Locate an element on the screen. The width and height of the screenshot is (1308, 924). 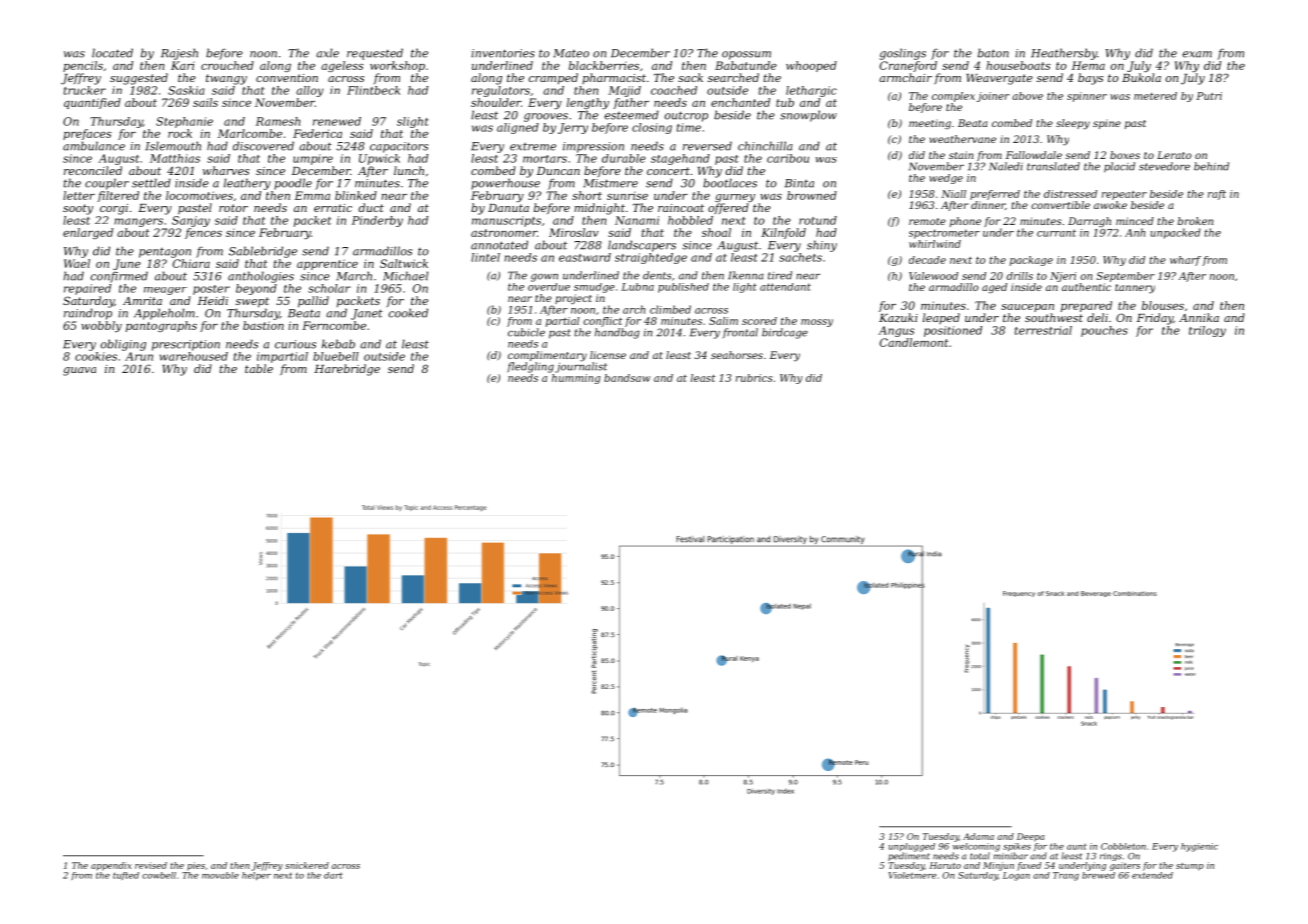
table is located at coordinates (259, 368).
